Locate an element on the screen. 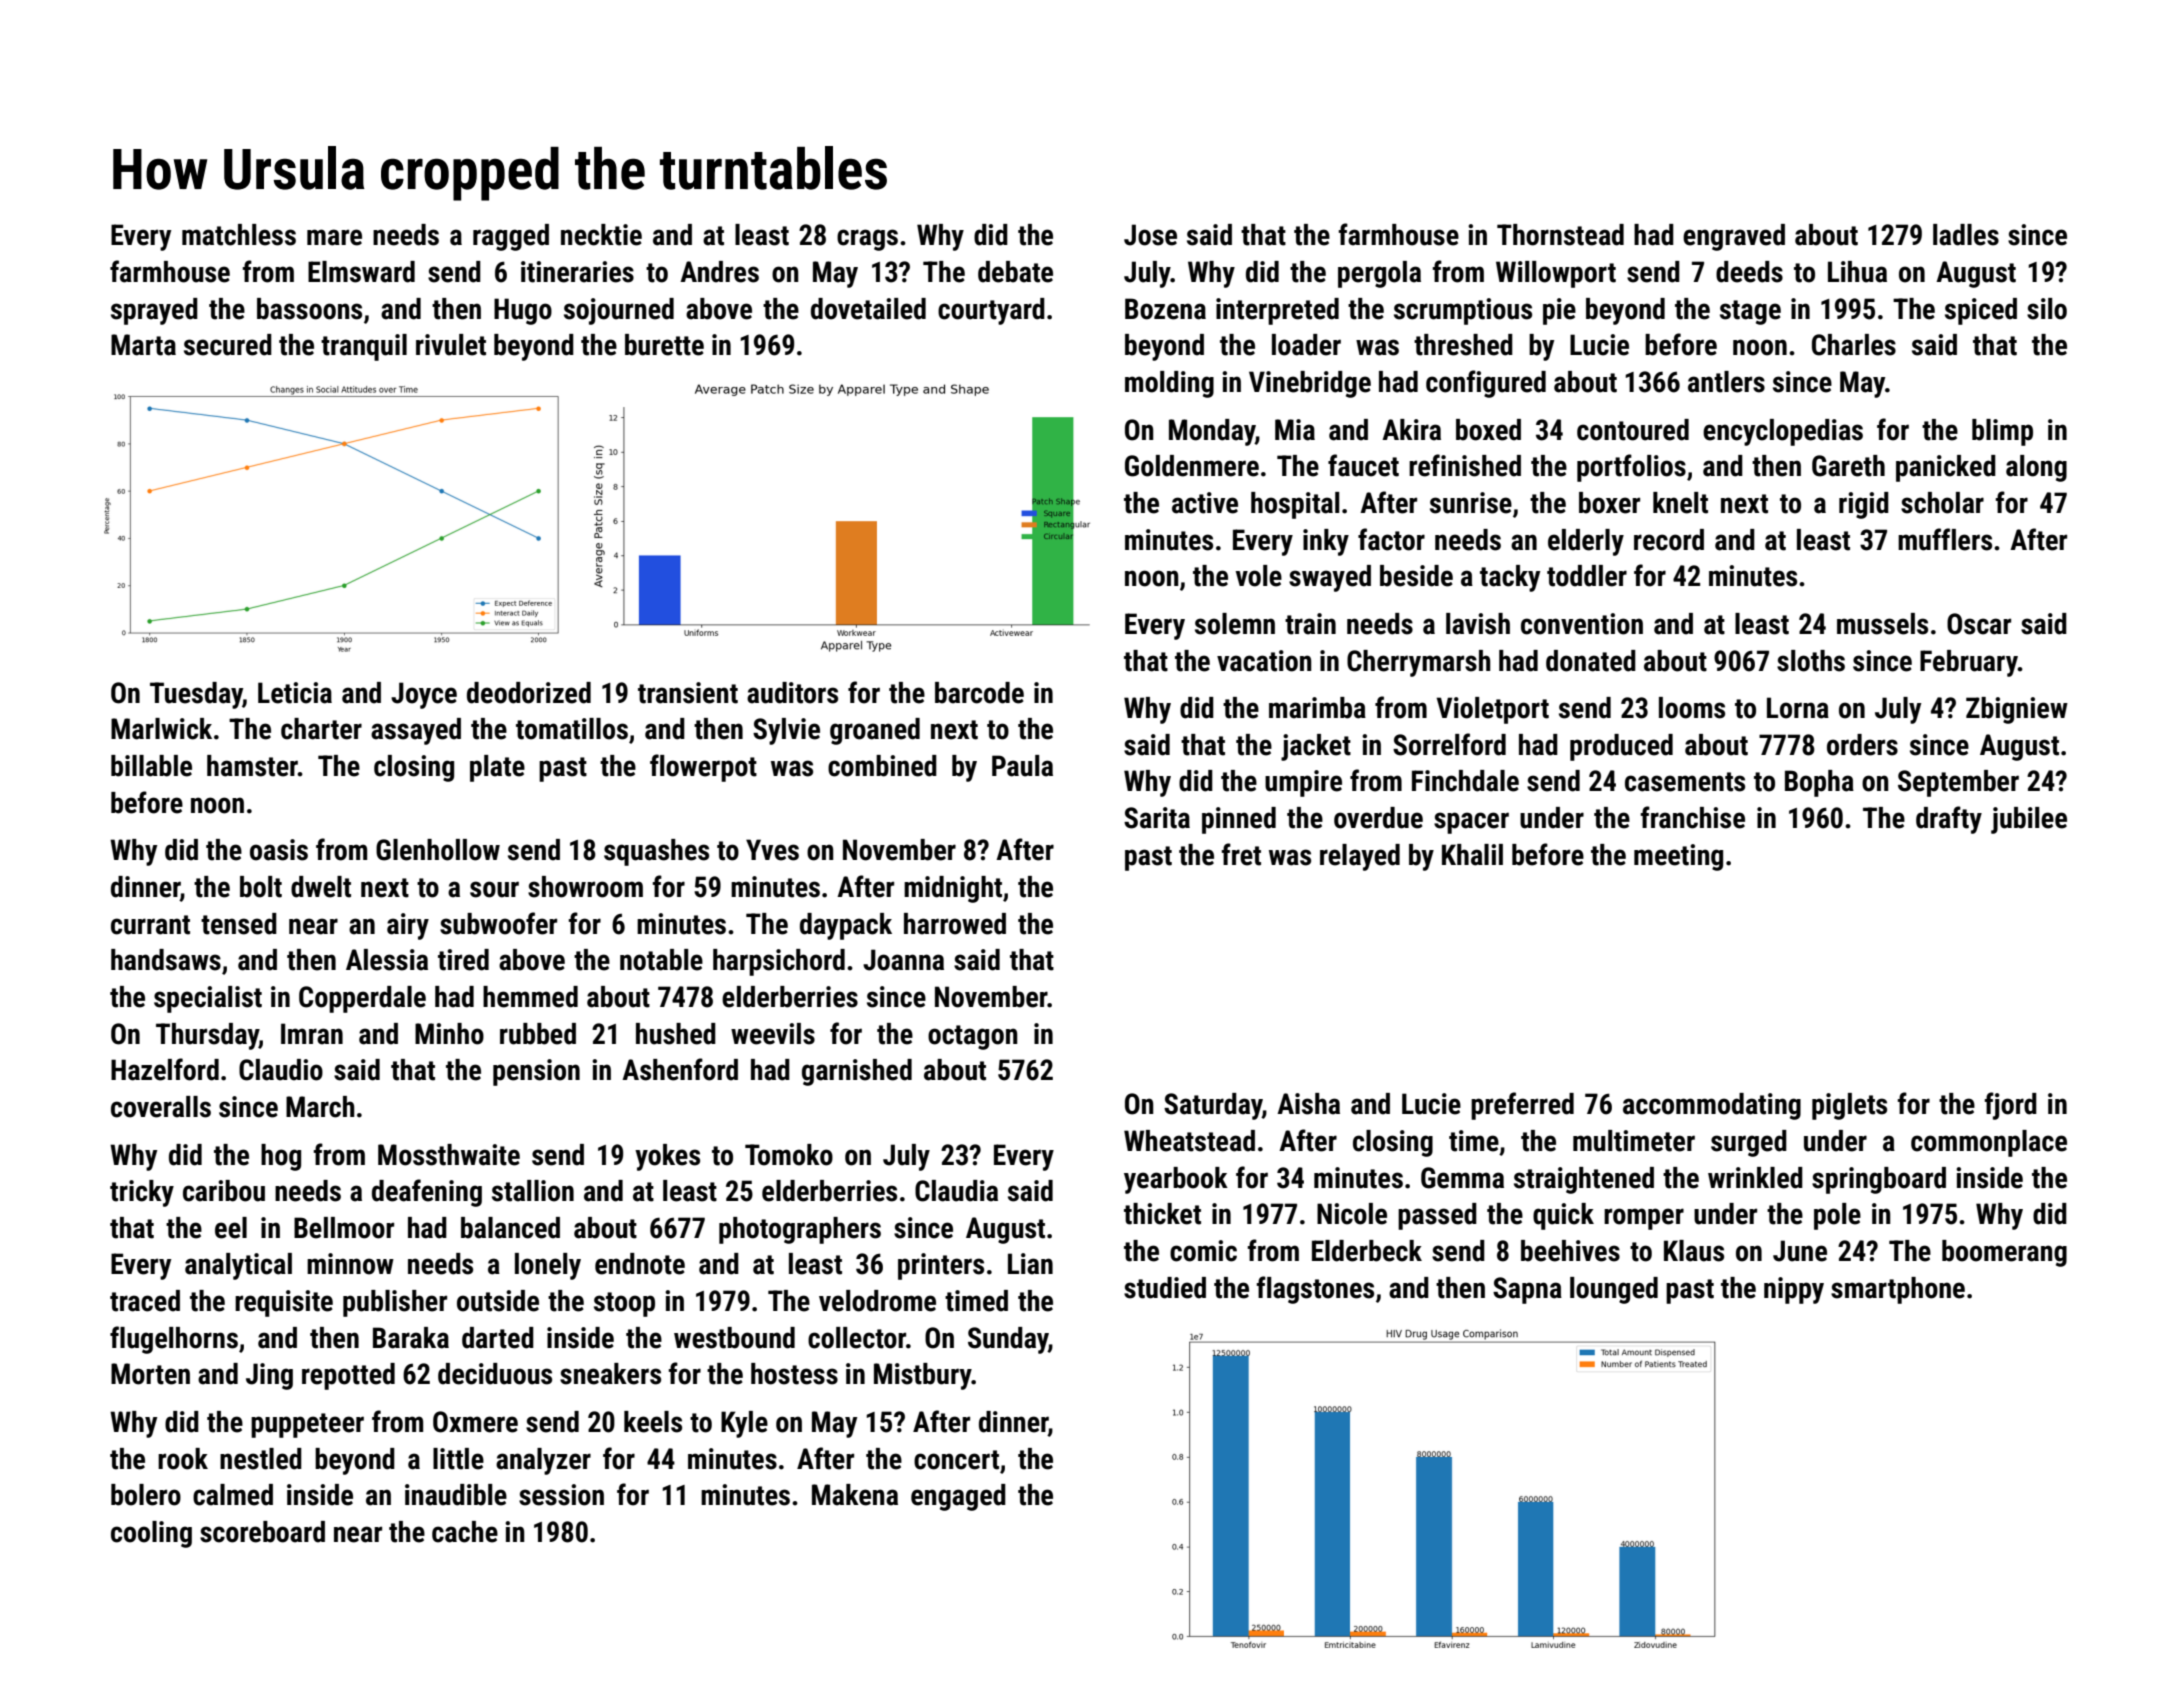  handsaws is located at coordinates (166, 960).
